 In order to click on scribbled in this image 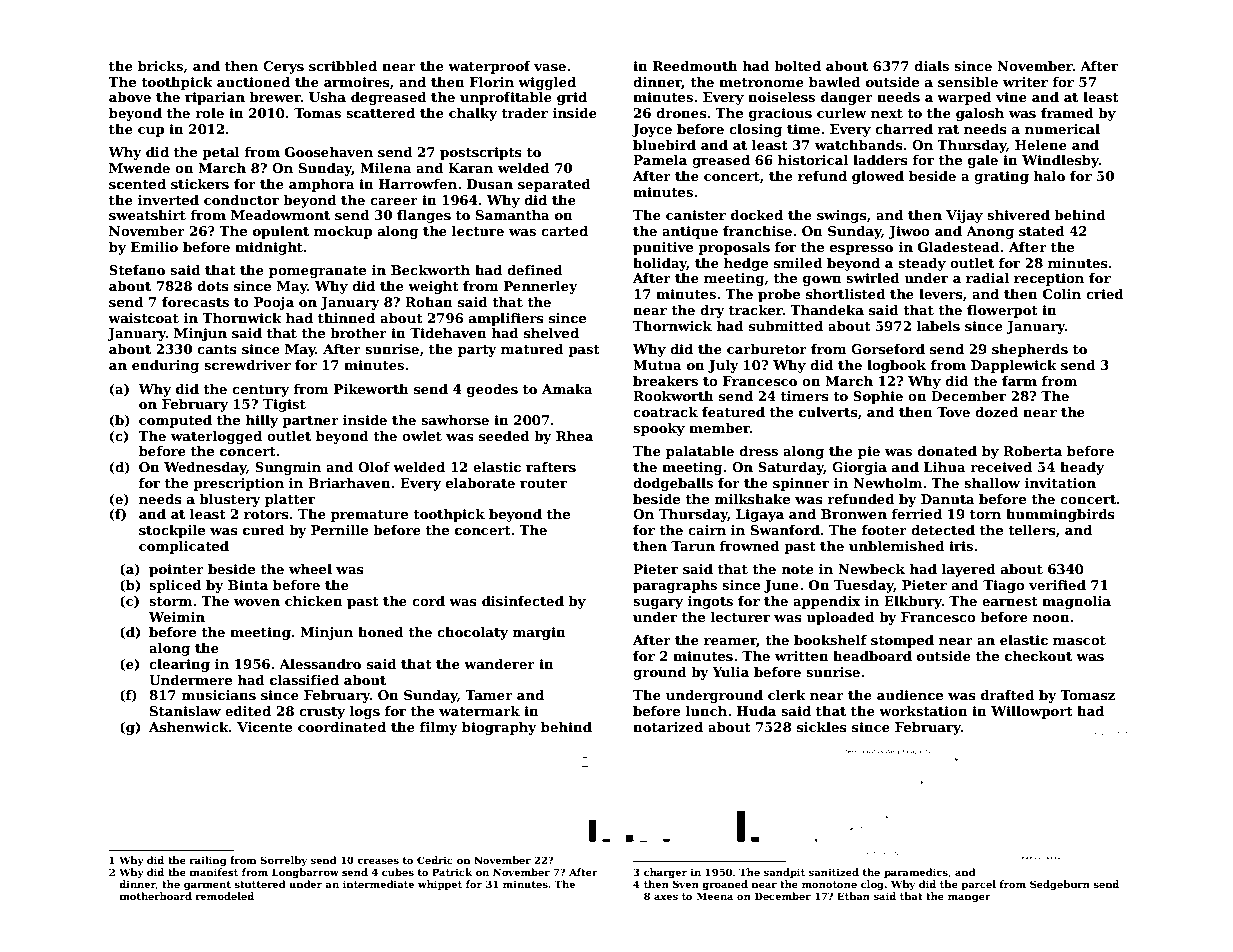, I will do `click(343, 66)`.
